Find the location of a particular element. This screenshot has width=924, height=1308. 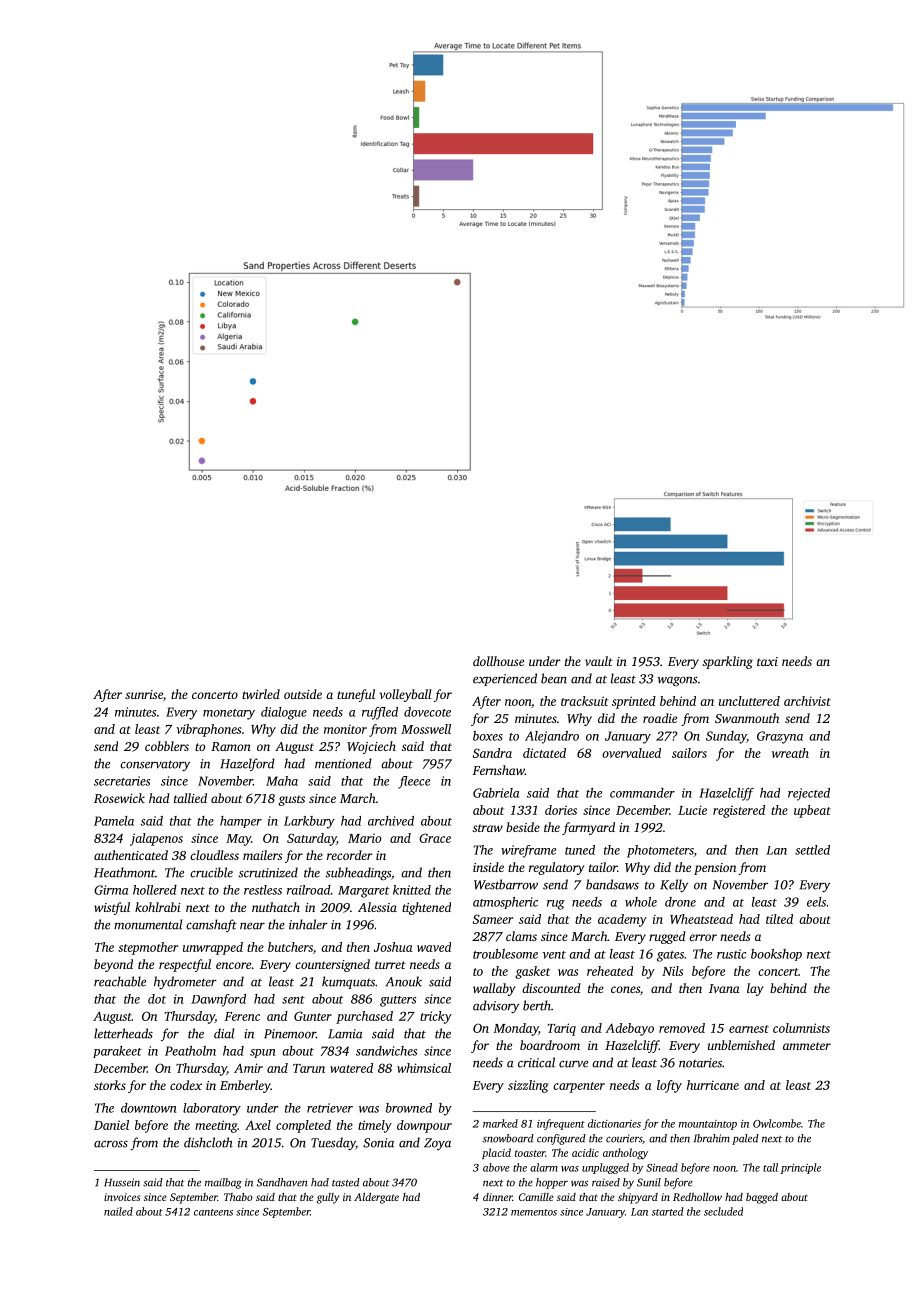

started is located at coordinates (668, 1211).
